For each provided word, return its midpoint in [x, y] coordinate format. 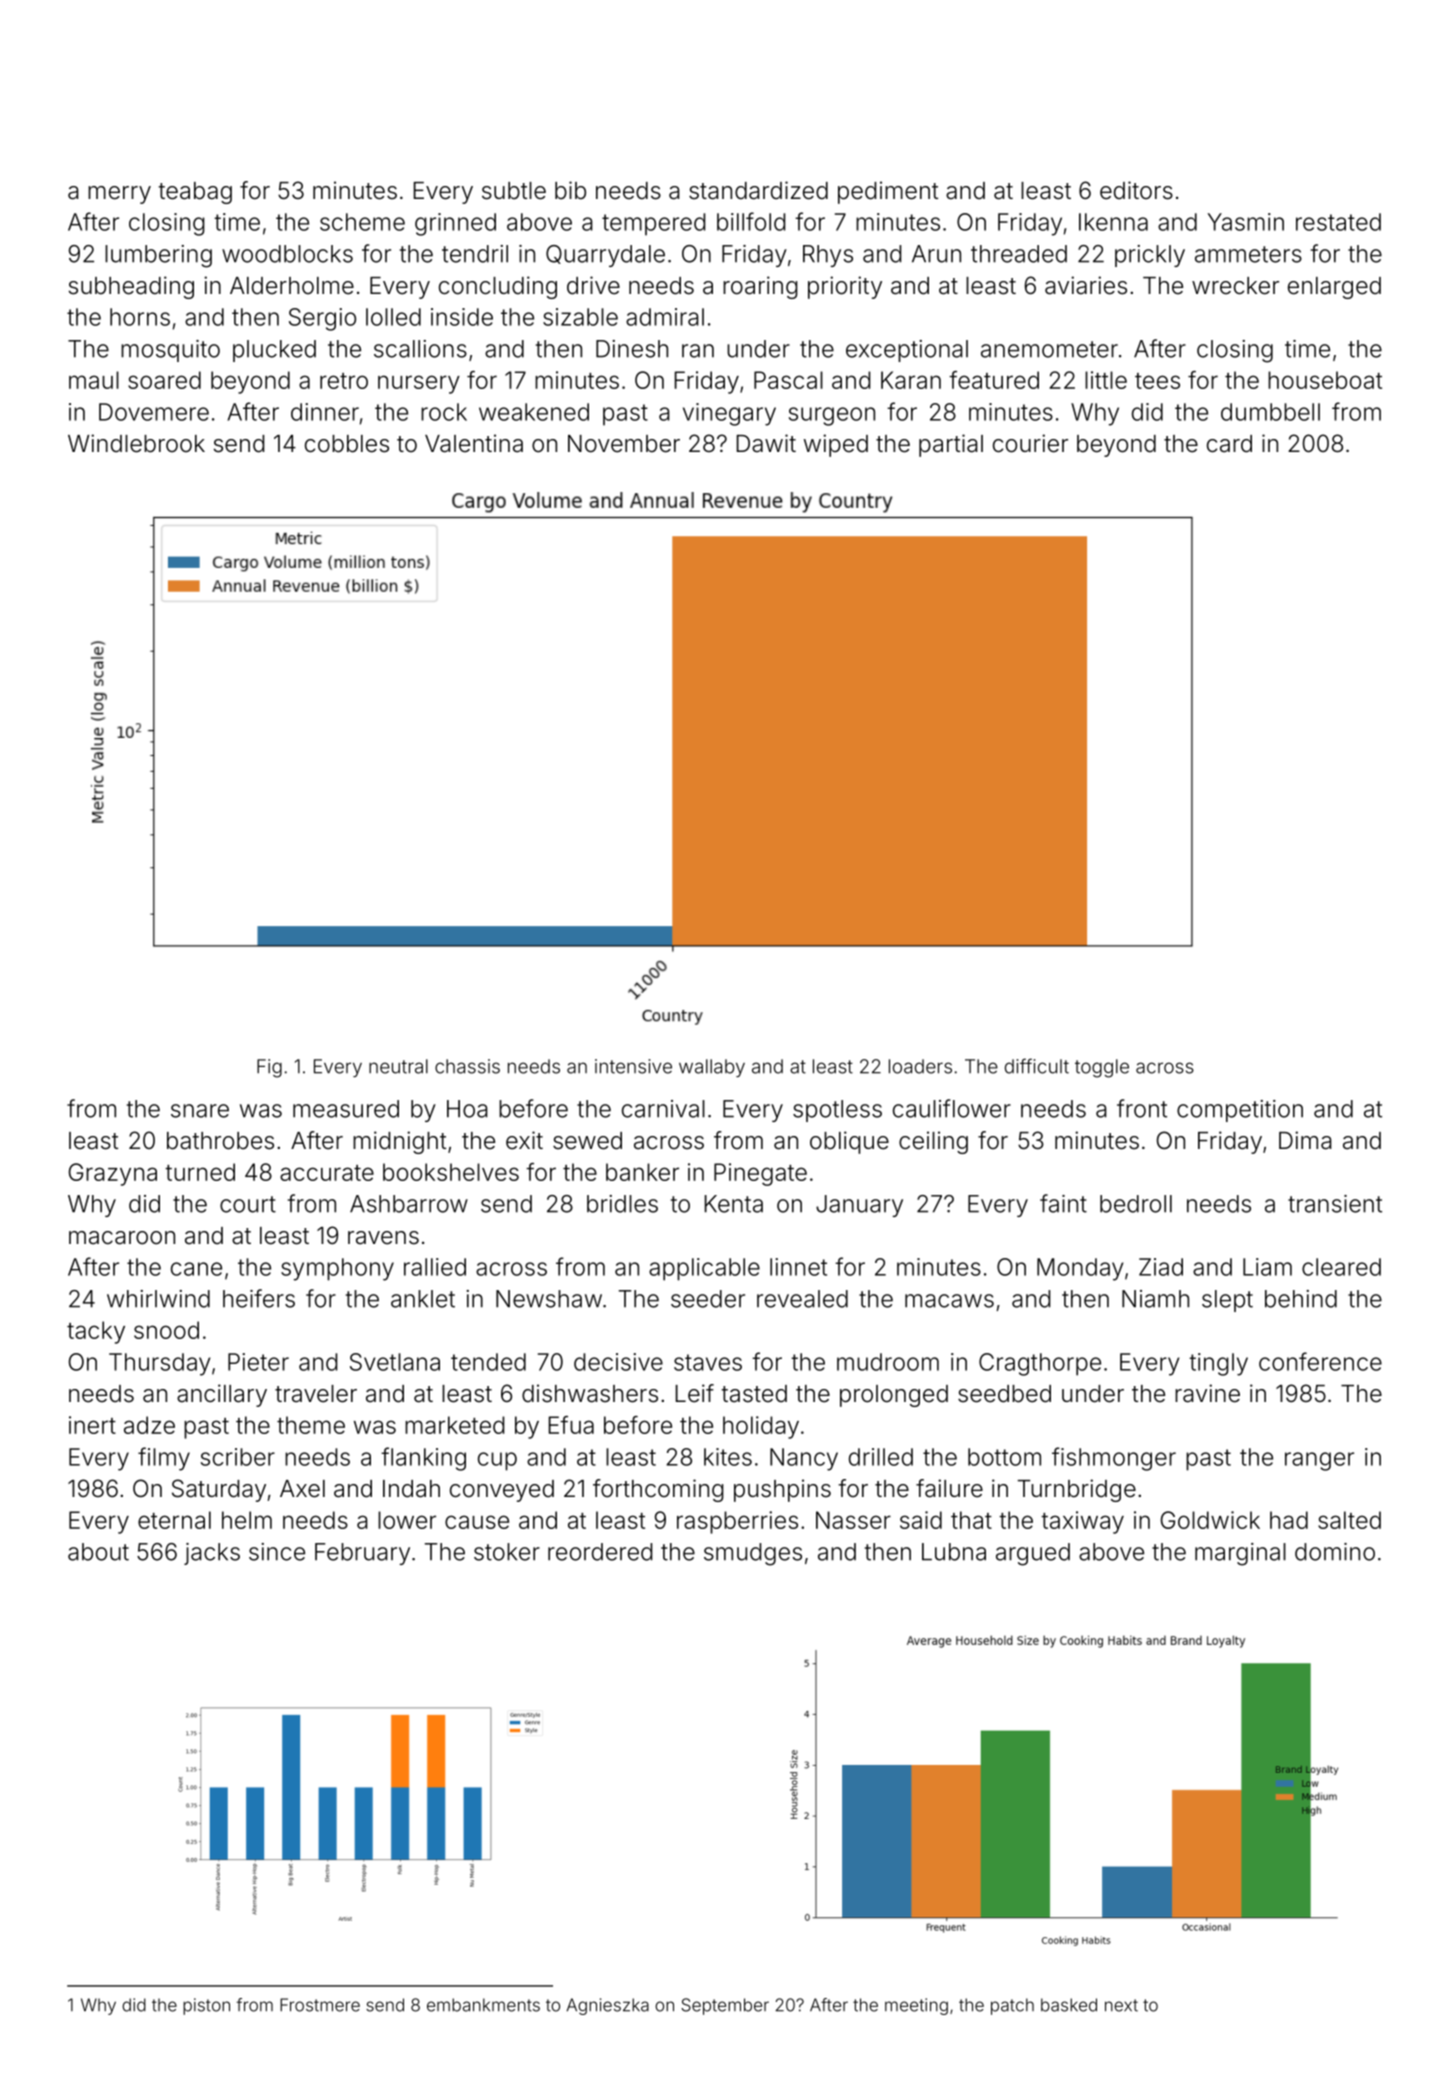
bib [570, 190]
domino [1335, 1552]
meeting [916, 2006]
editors [1136, 190]
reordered [600, 1552]
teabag [195, 193]
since [277, 1552]
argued [1033, 1554]
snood [166, 1330]
